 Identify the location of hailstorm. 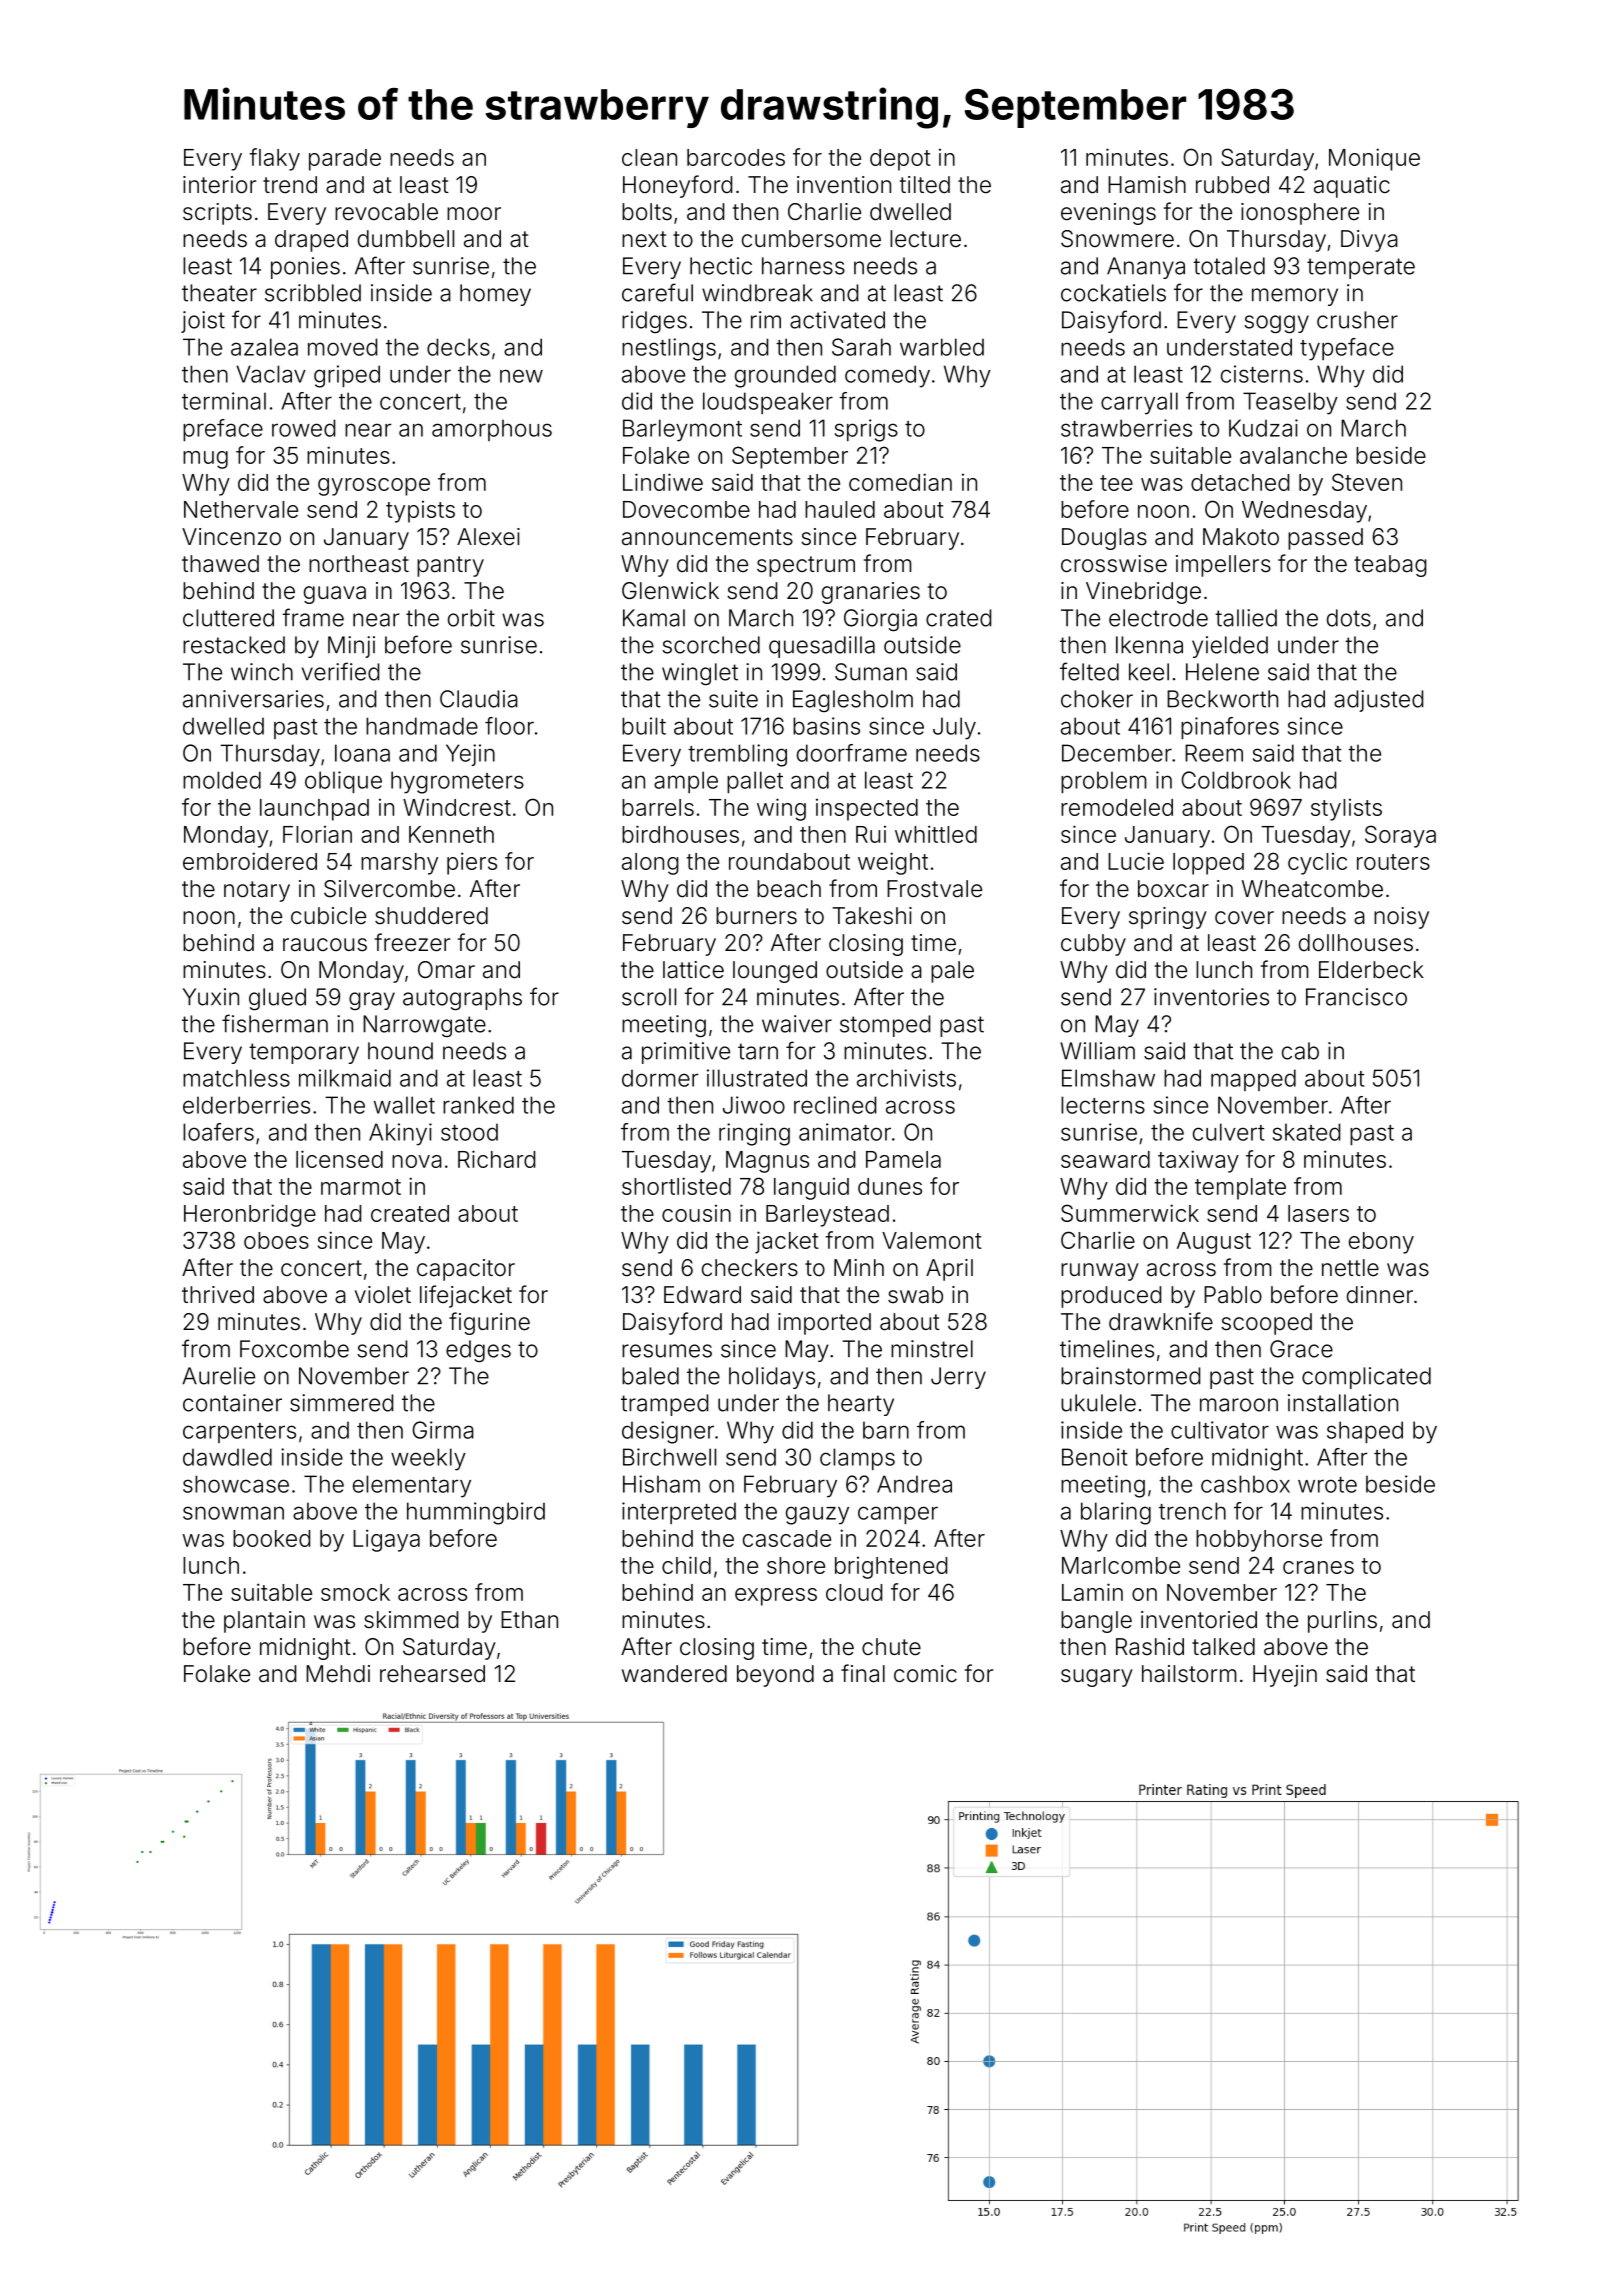
(1189, 1674).
